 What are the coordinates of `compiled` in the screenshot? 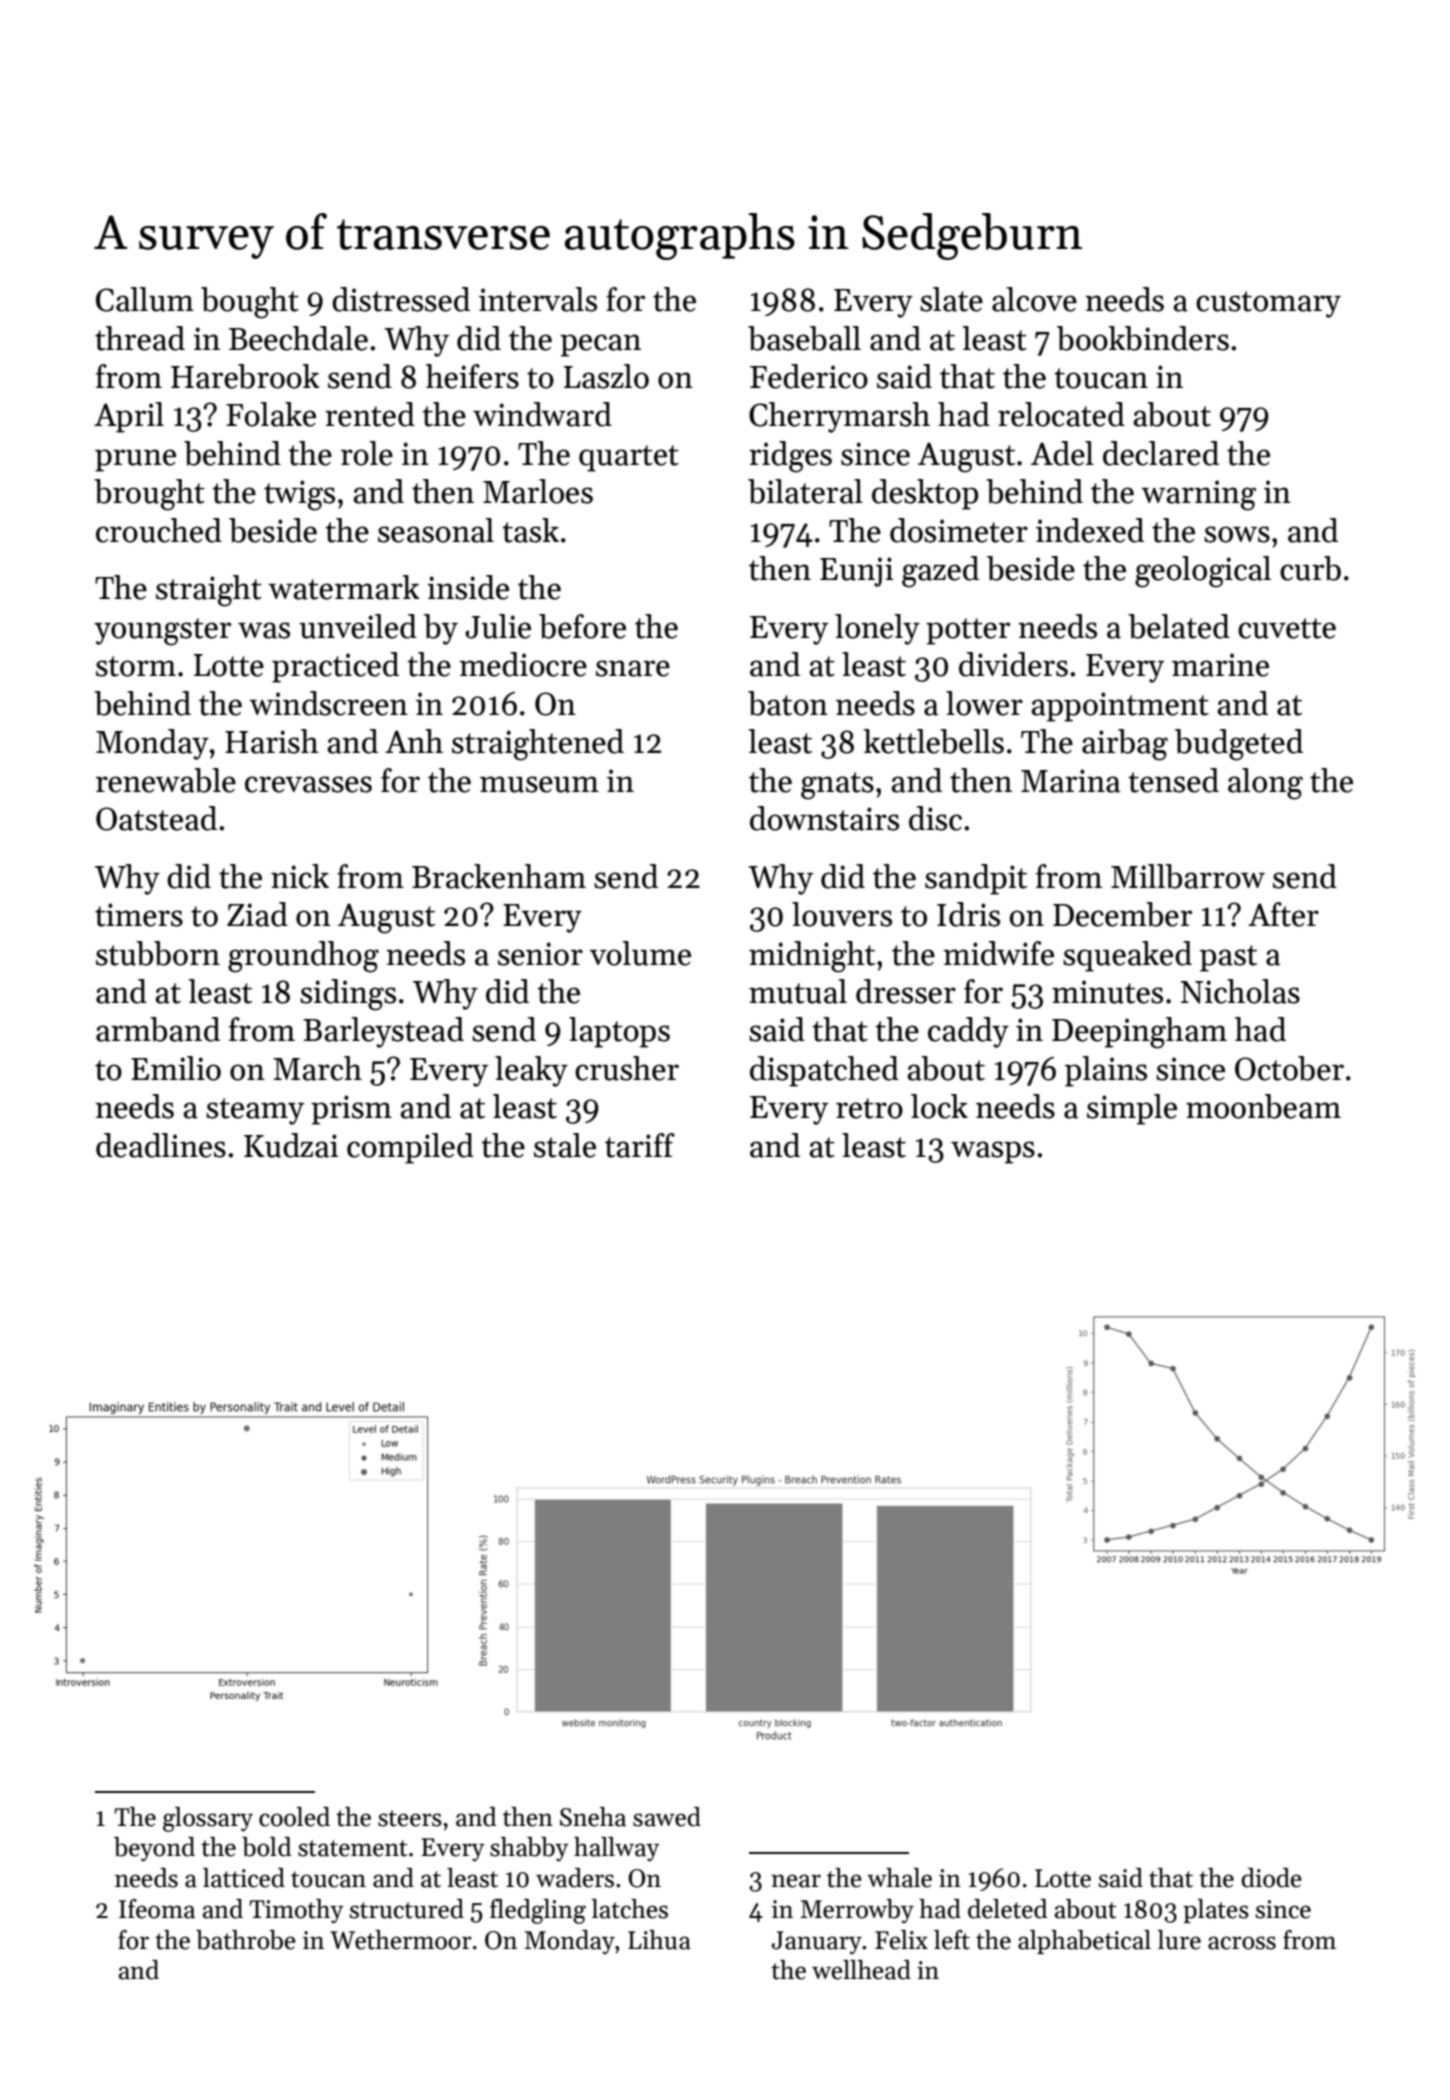 It's located at (410, 1148).
